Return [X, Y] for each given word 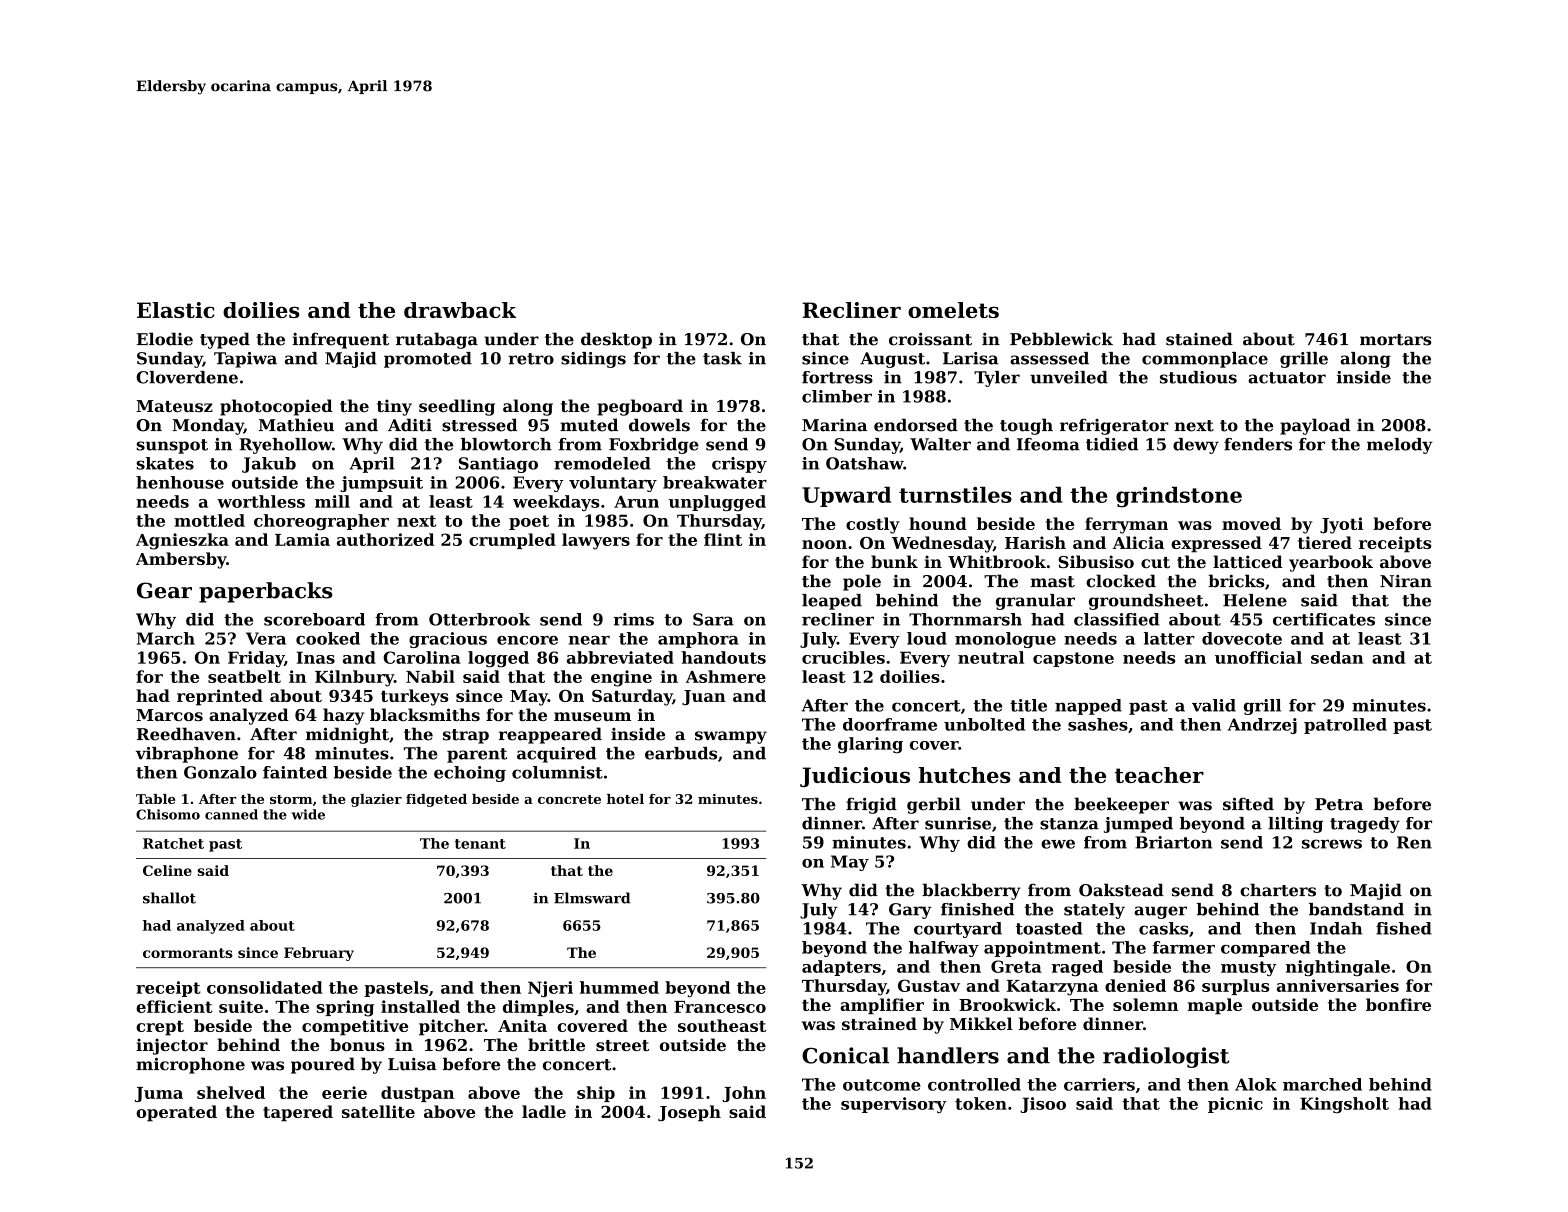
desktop [616, 340]
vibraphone [187, 755]
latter [1169, 638]
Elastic [175, 310]
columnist [557, 772]
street [622, 1045]
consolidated [265, 987]
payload [1315, 426]
